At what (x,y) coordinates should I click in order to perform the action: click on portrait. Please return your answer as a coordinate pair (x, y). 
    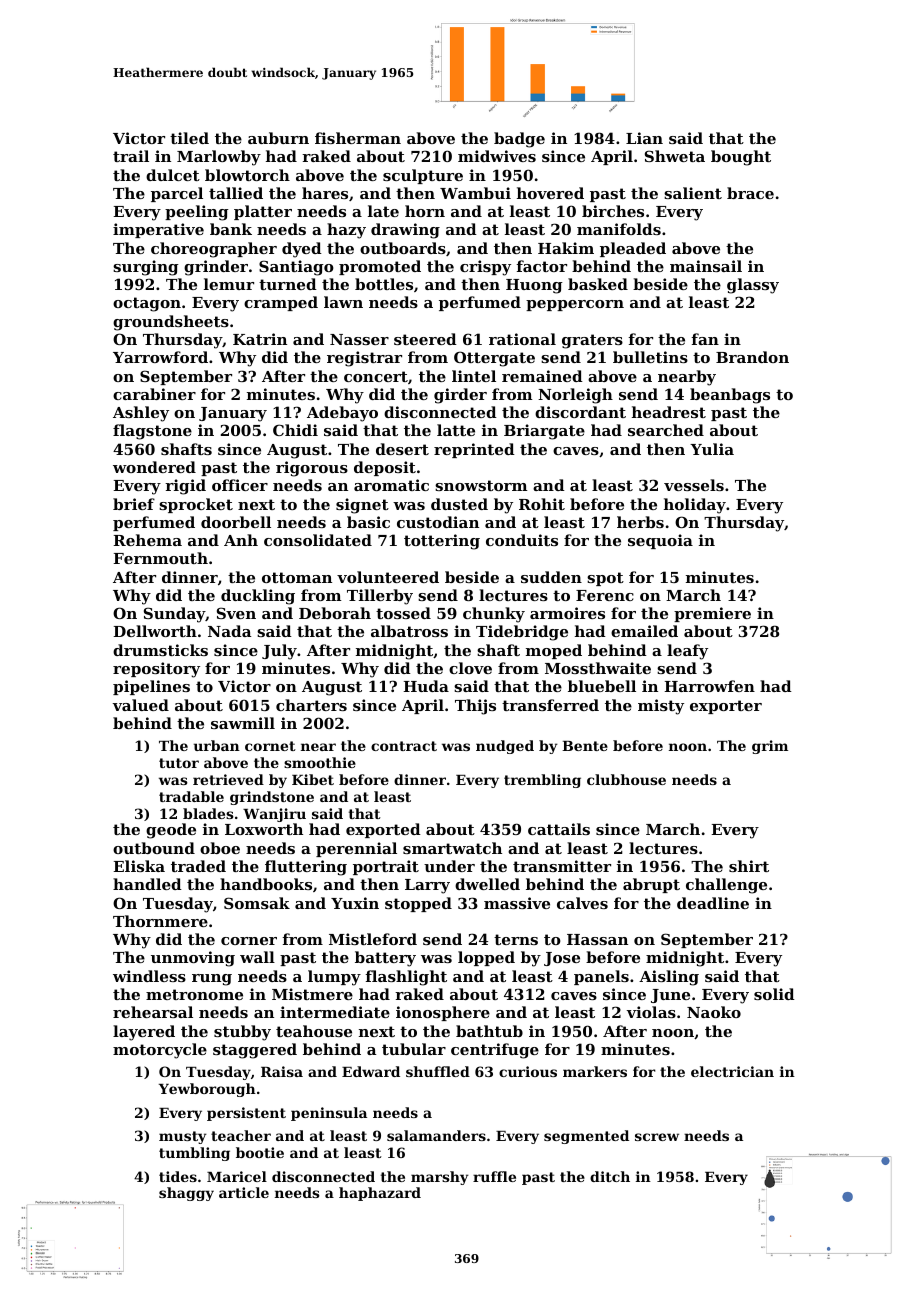
    Looking at the image, I should click on (386, 867).
